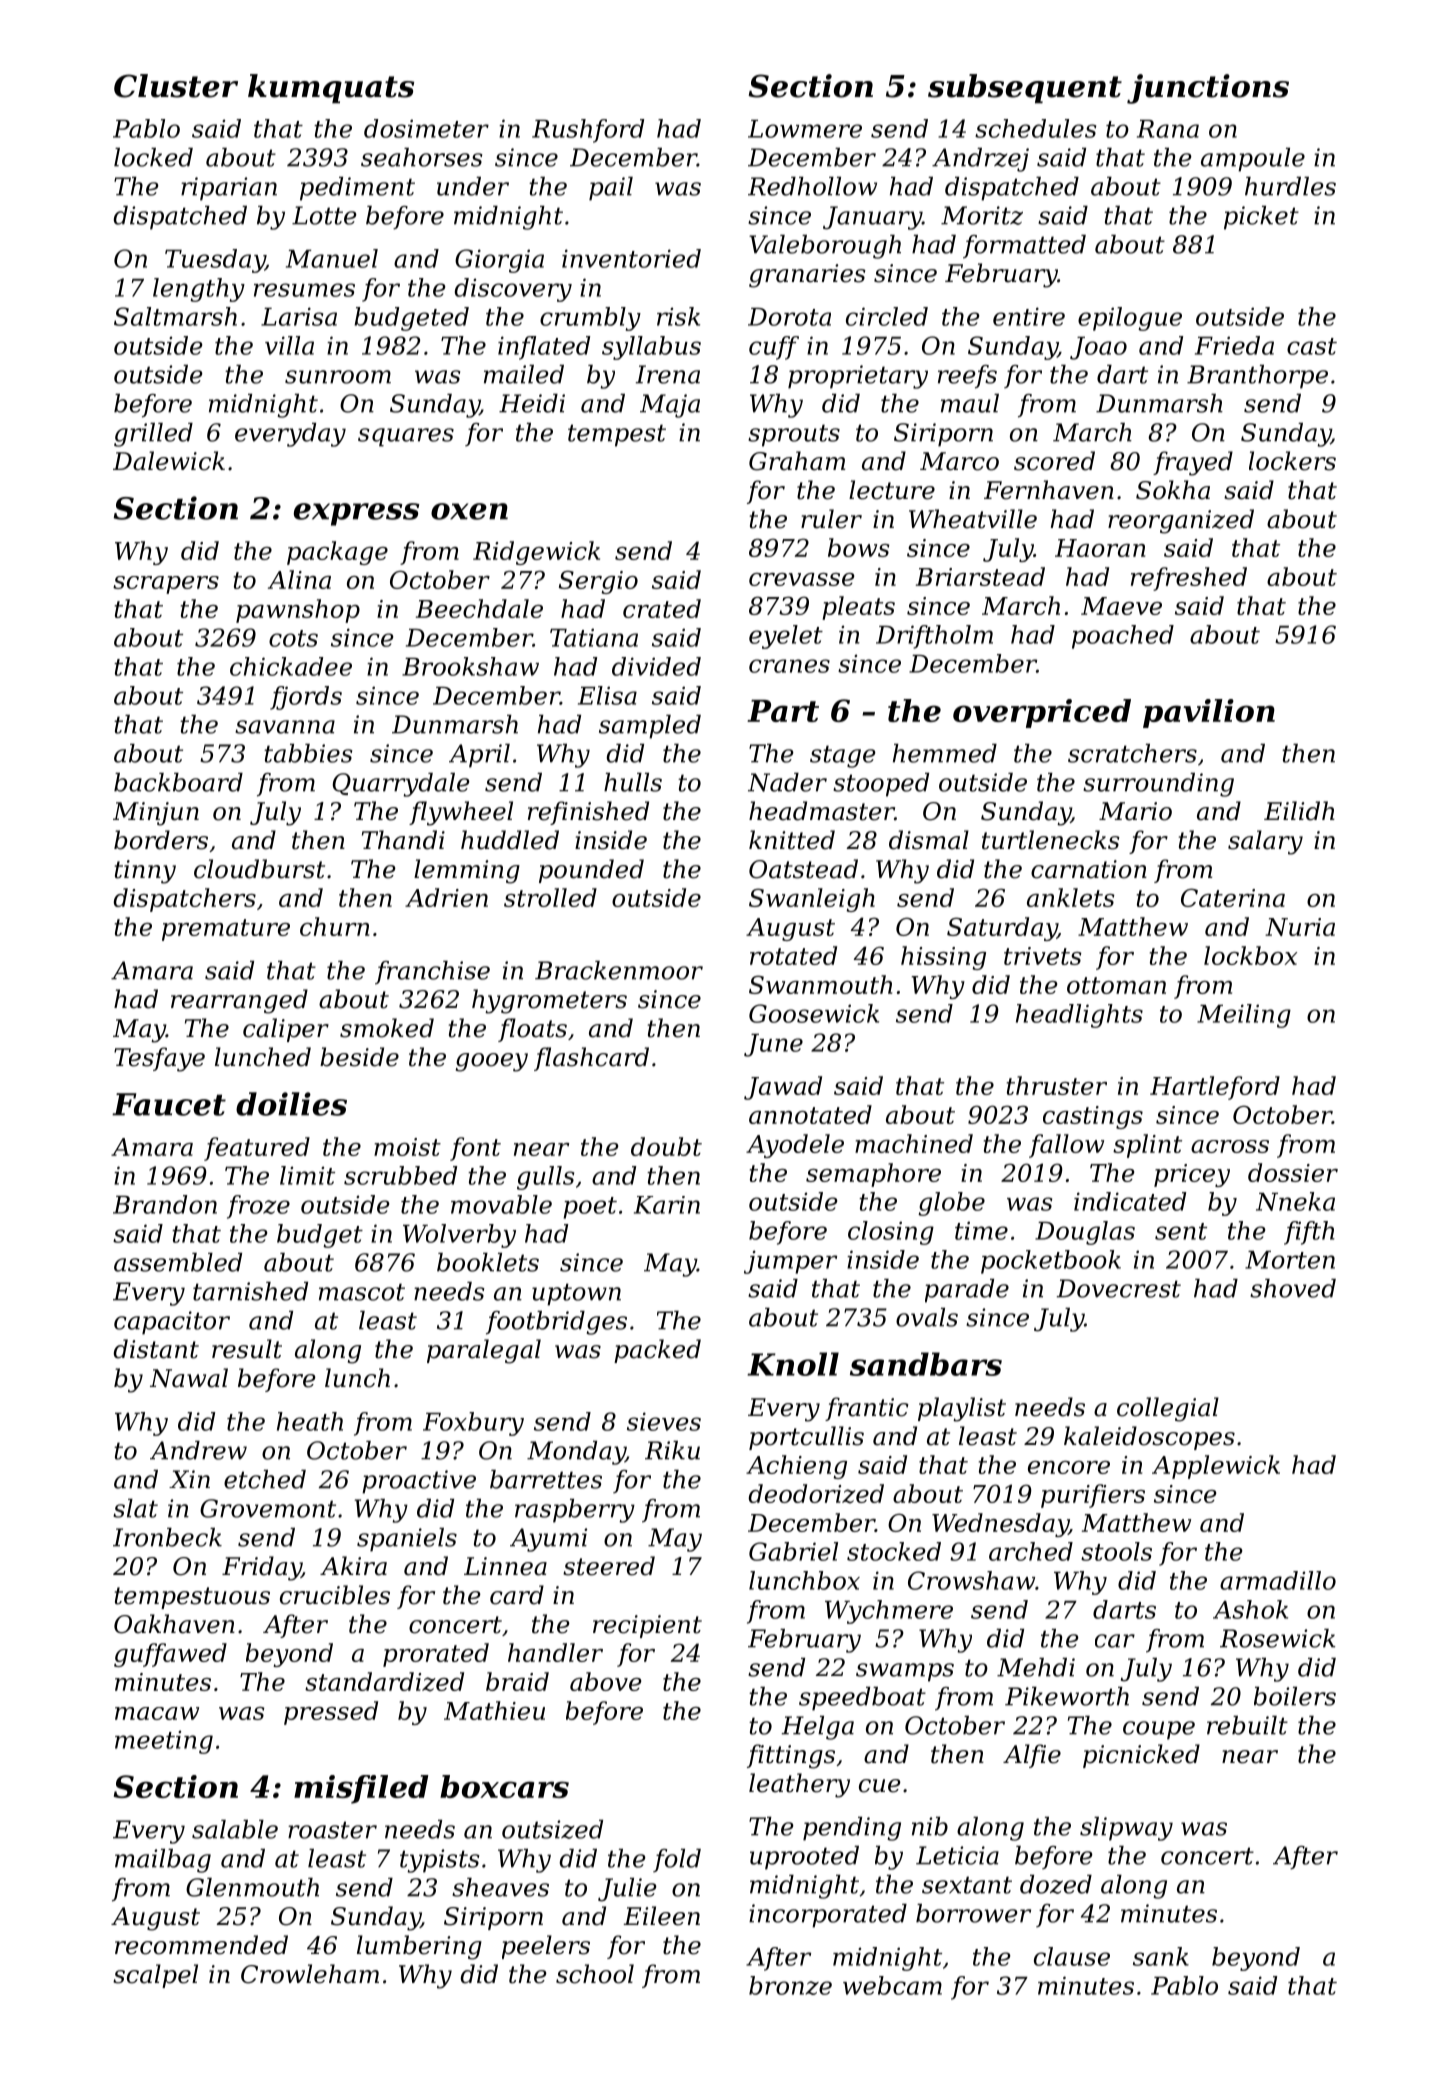  What do you see at coordinates (419, 1947) in the image?
I see `lumbering` at bounding box center [419, 1947].
